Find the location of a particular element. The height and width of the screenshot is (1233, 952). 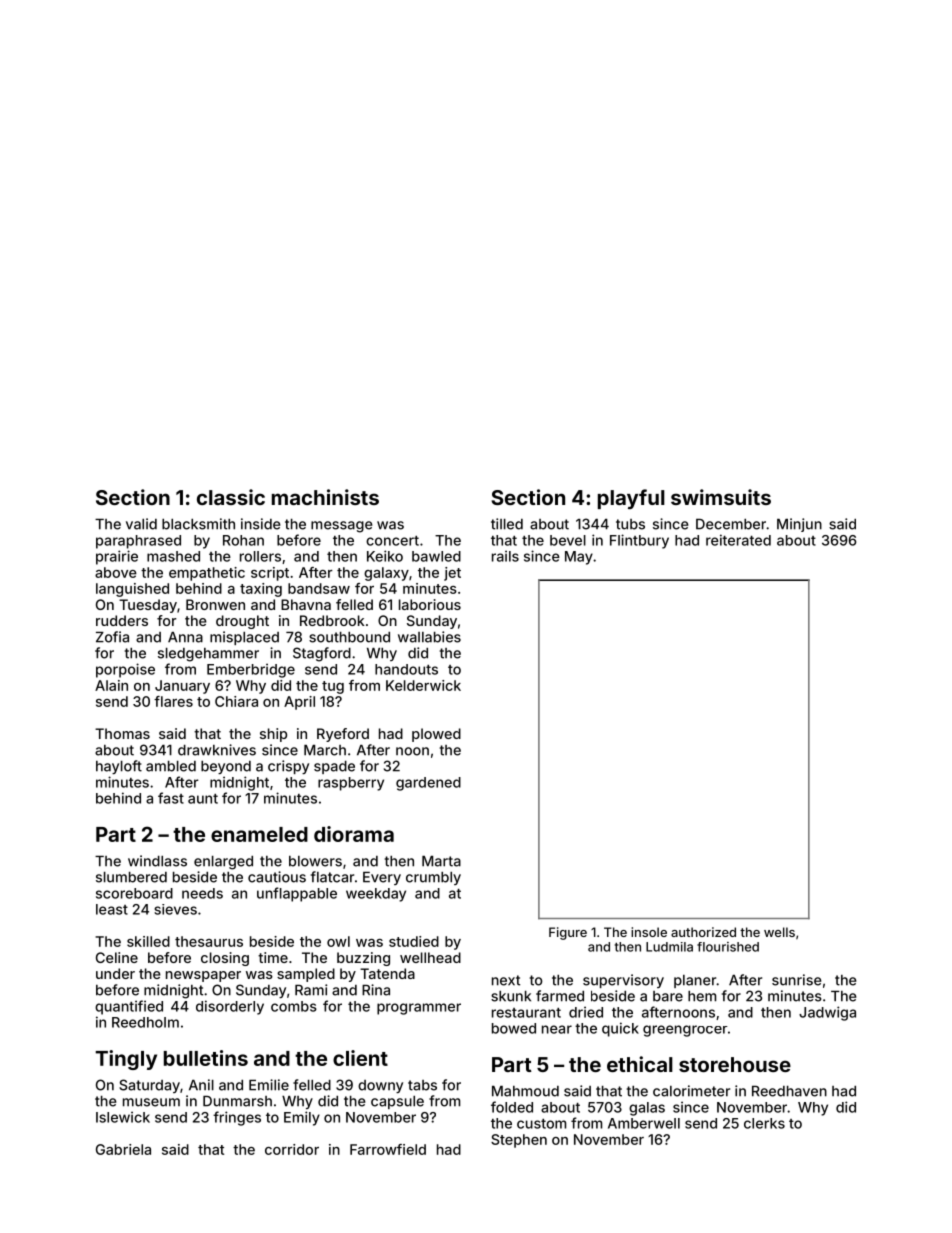

sunrise is located at coordinates (796, 980).
